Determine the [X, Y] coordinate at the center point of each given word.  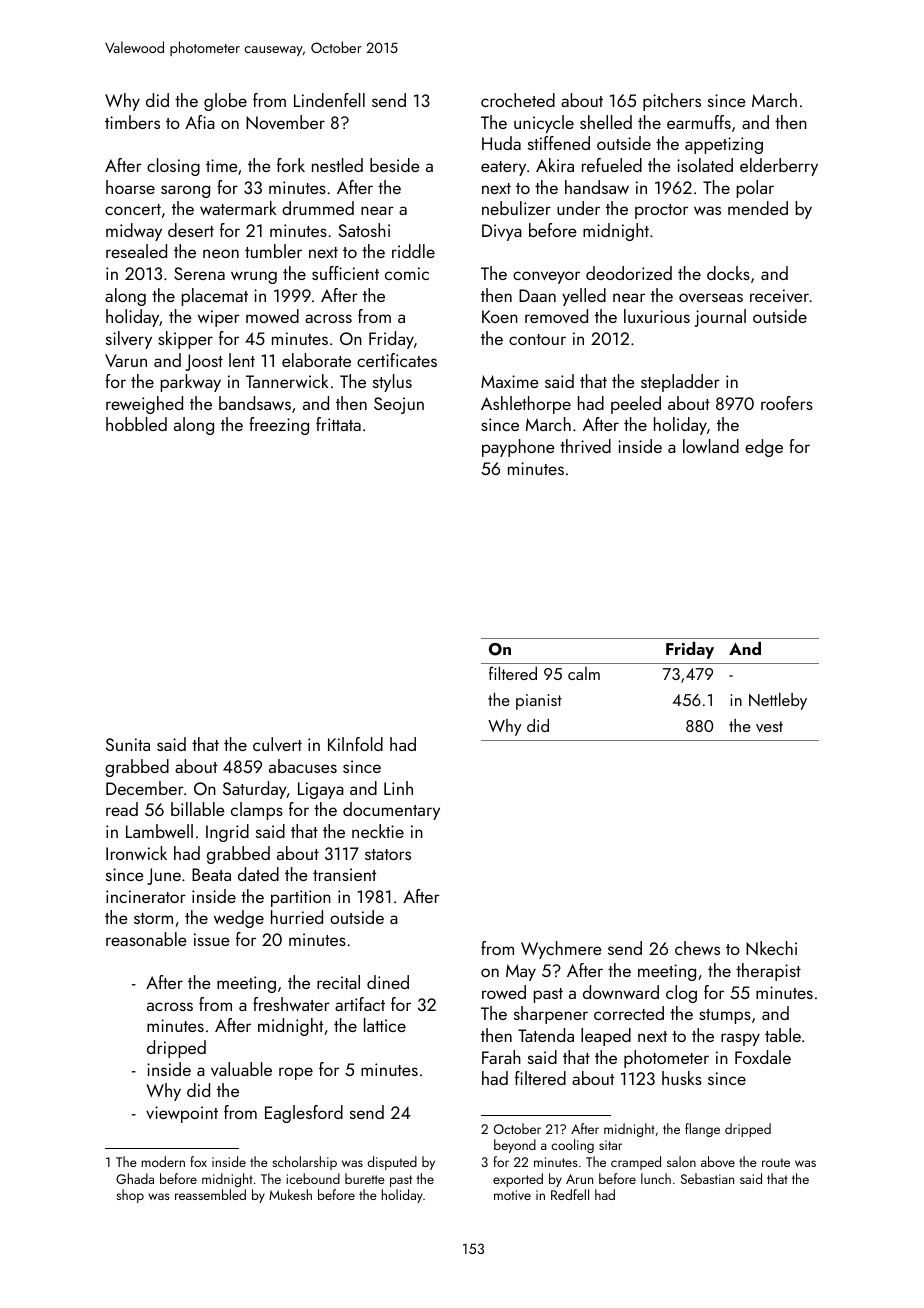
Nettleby [778, 701]
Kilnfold [355, 744]
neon [221, 253]
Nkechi [771, 948]
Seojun [399, 405]
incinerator [146, 896]
